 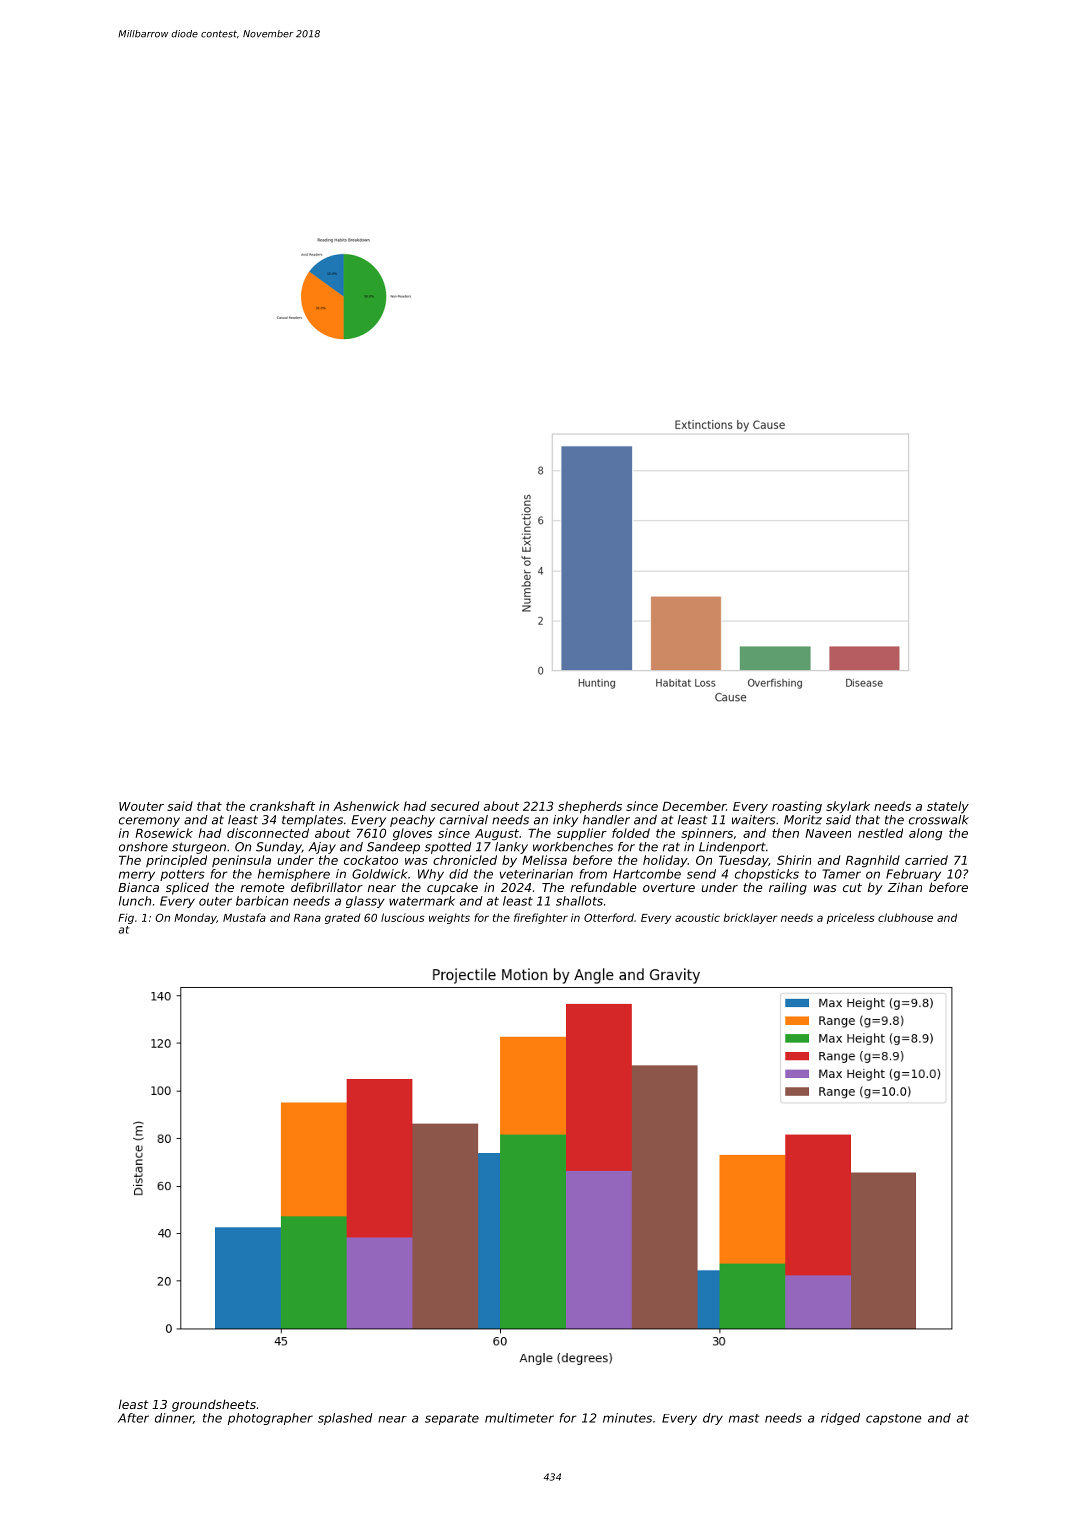 I want to click on weights, so click(x=449, y=918).
